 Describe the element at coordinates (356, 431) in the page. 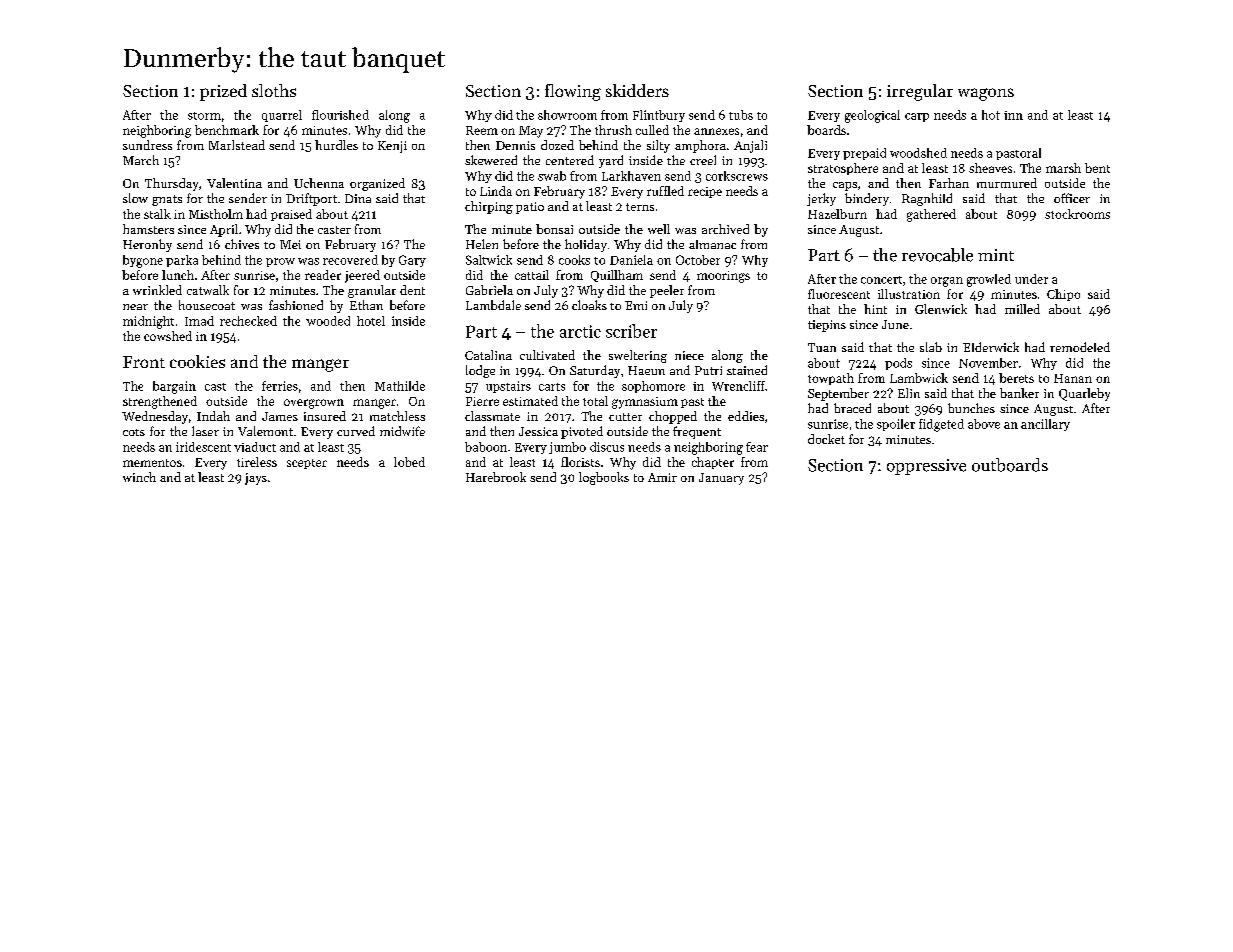

I see `curved` at that location.
